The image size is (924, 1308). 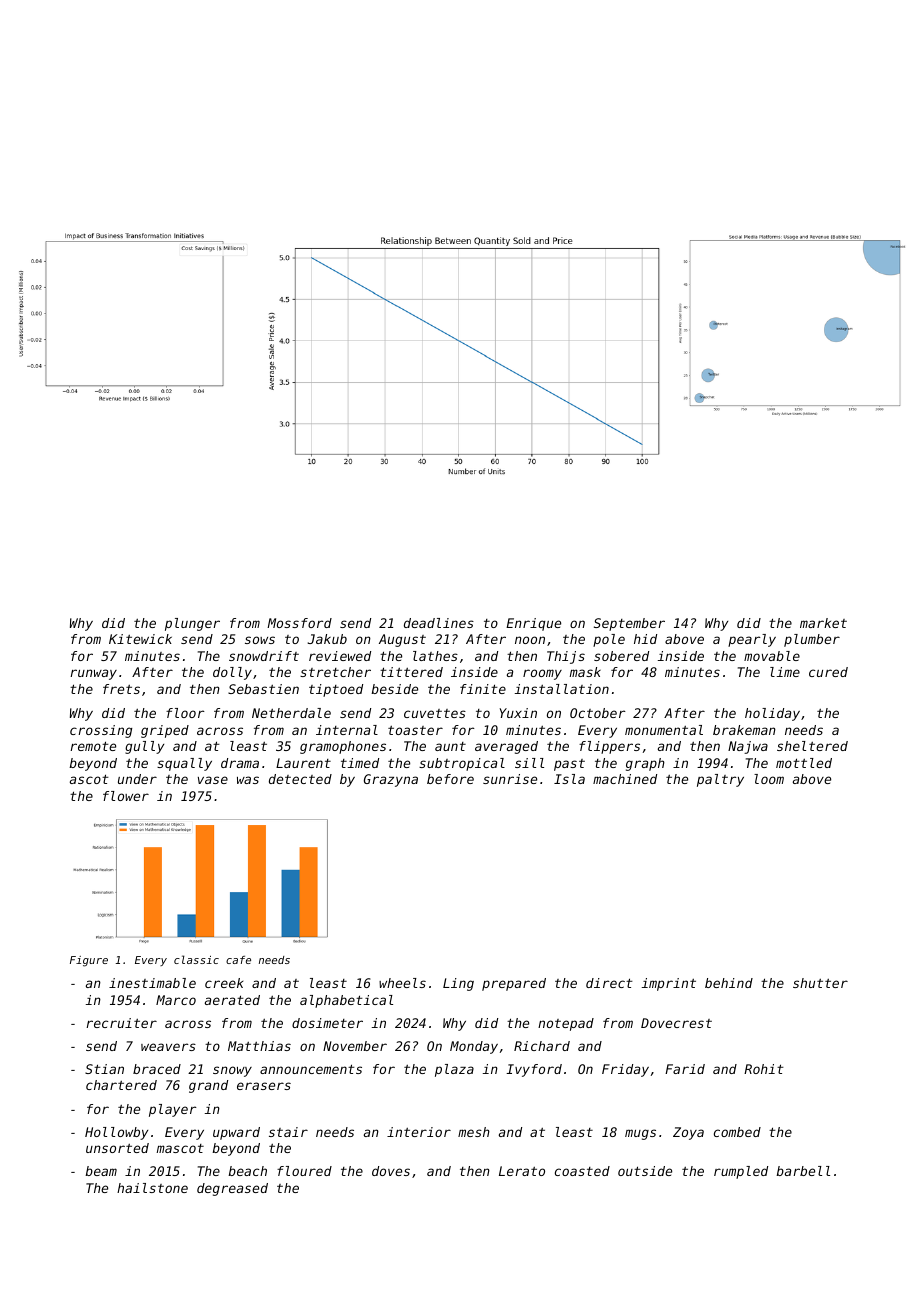 What do you see at coordinates (117, 1148) in the screenshot?
I see `unsorted` at bounding box center [117, 1148].
